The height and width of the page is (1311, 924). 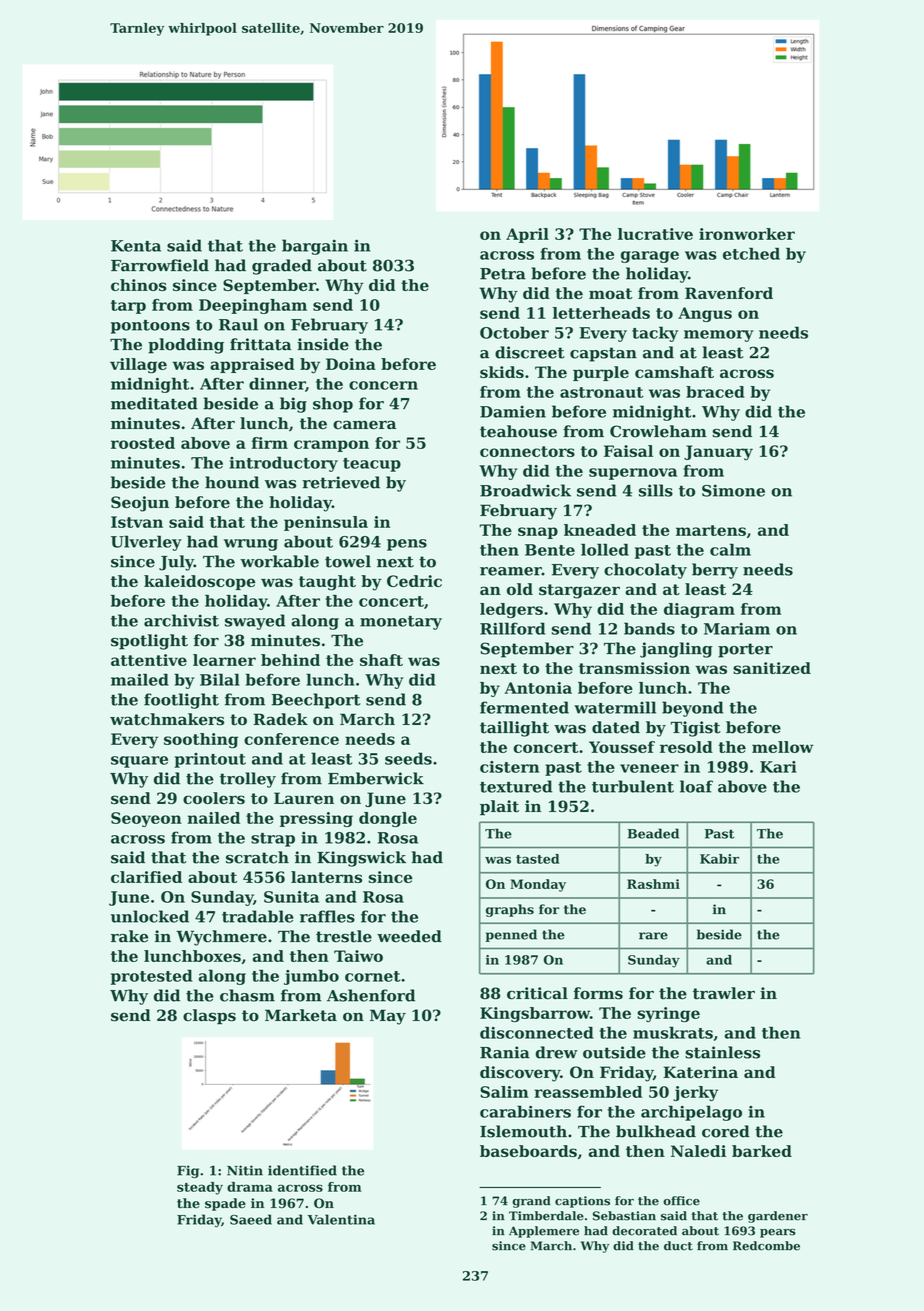 What do you see at coordinates (544, 1232) in the page?
I see `Applemere` at bounding box center [544, 1232].
